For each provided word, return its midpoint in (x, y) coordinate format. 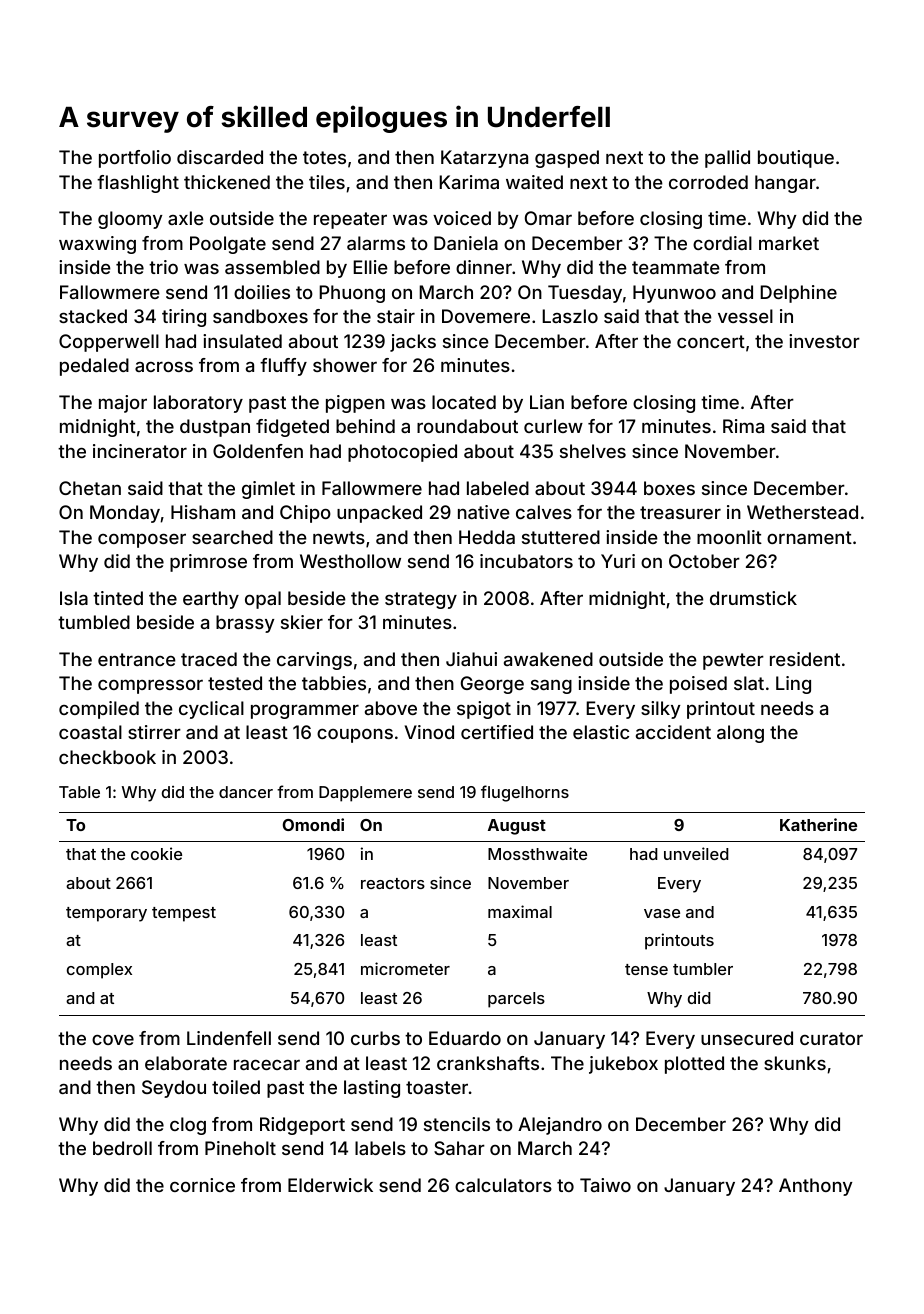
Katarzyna (484, 159)
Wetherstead (802, 512)
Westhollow (350, 561)
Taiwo (605, 1185)
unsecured (747, 1038)
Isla (74, 598)
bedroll (122, 1148)
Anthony (816, 1187)
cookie (156, 853)
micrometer (405, 968)
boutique (796, 159)
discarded (220, 157)
